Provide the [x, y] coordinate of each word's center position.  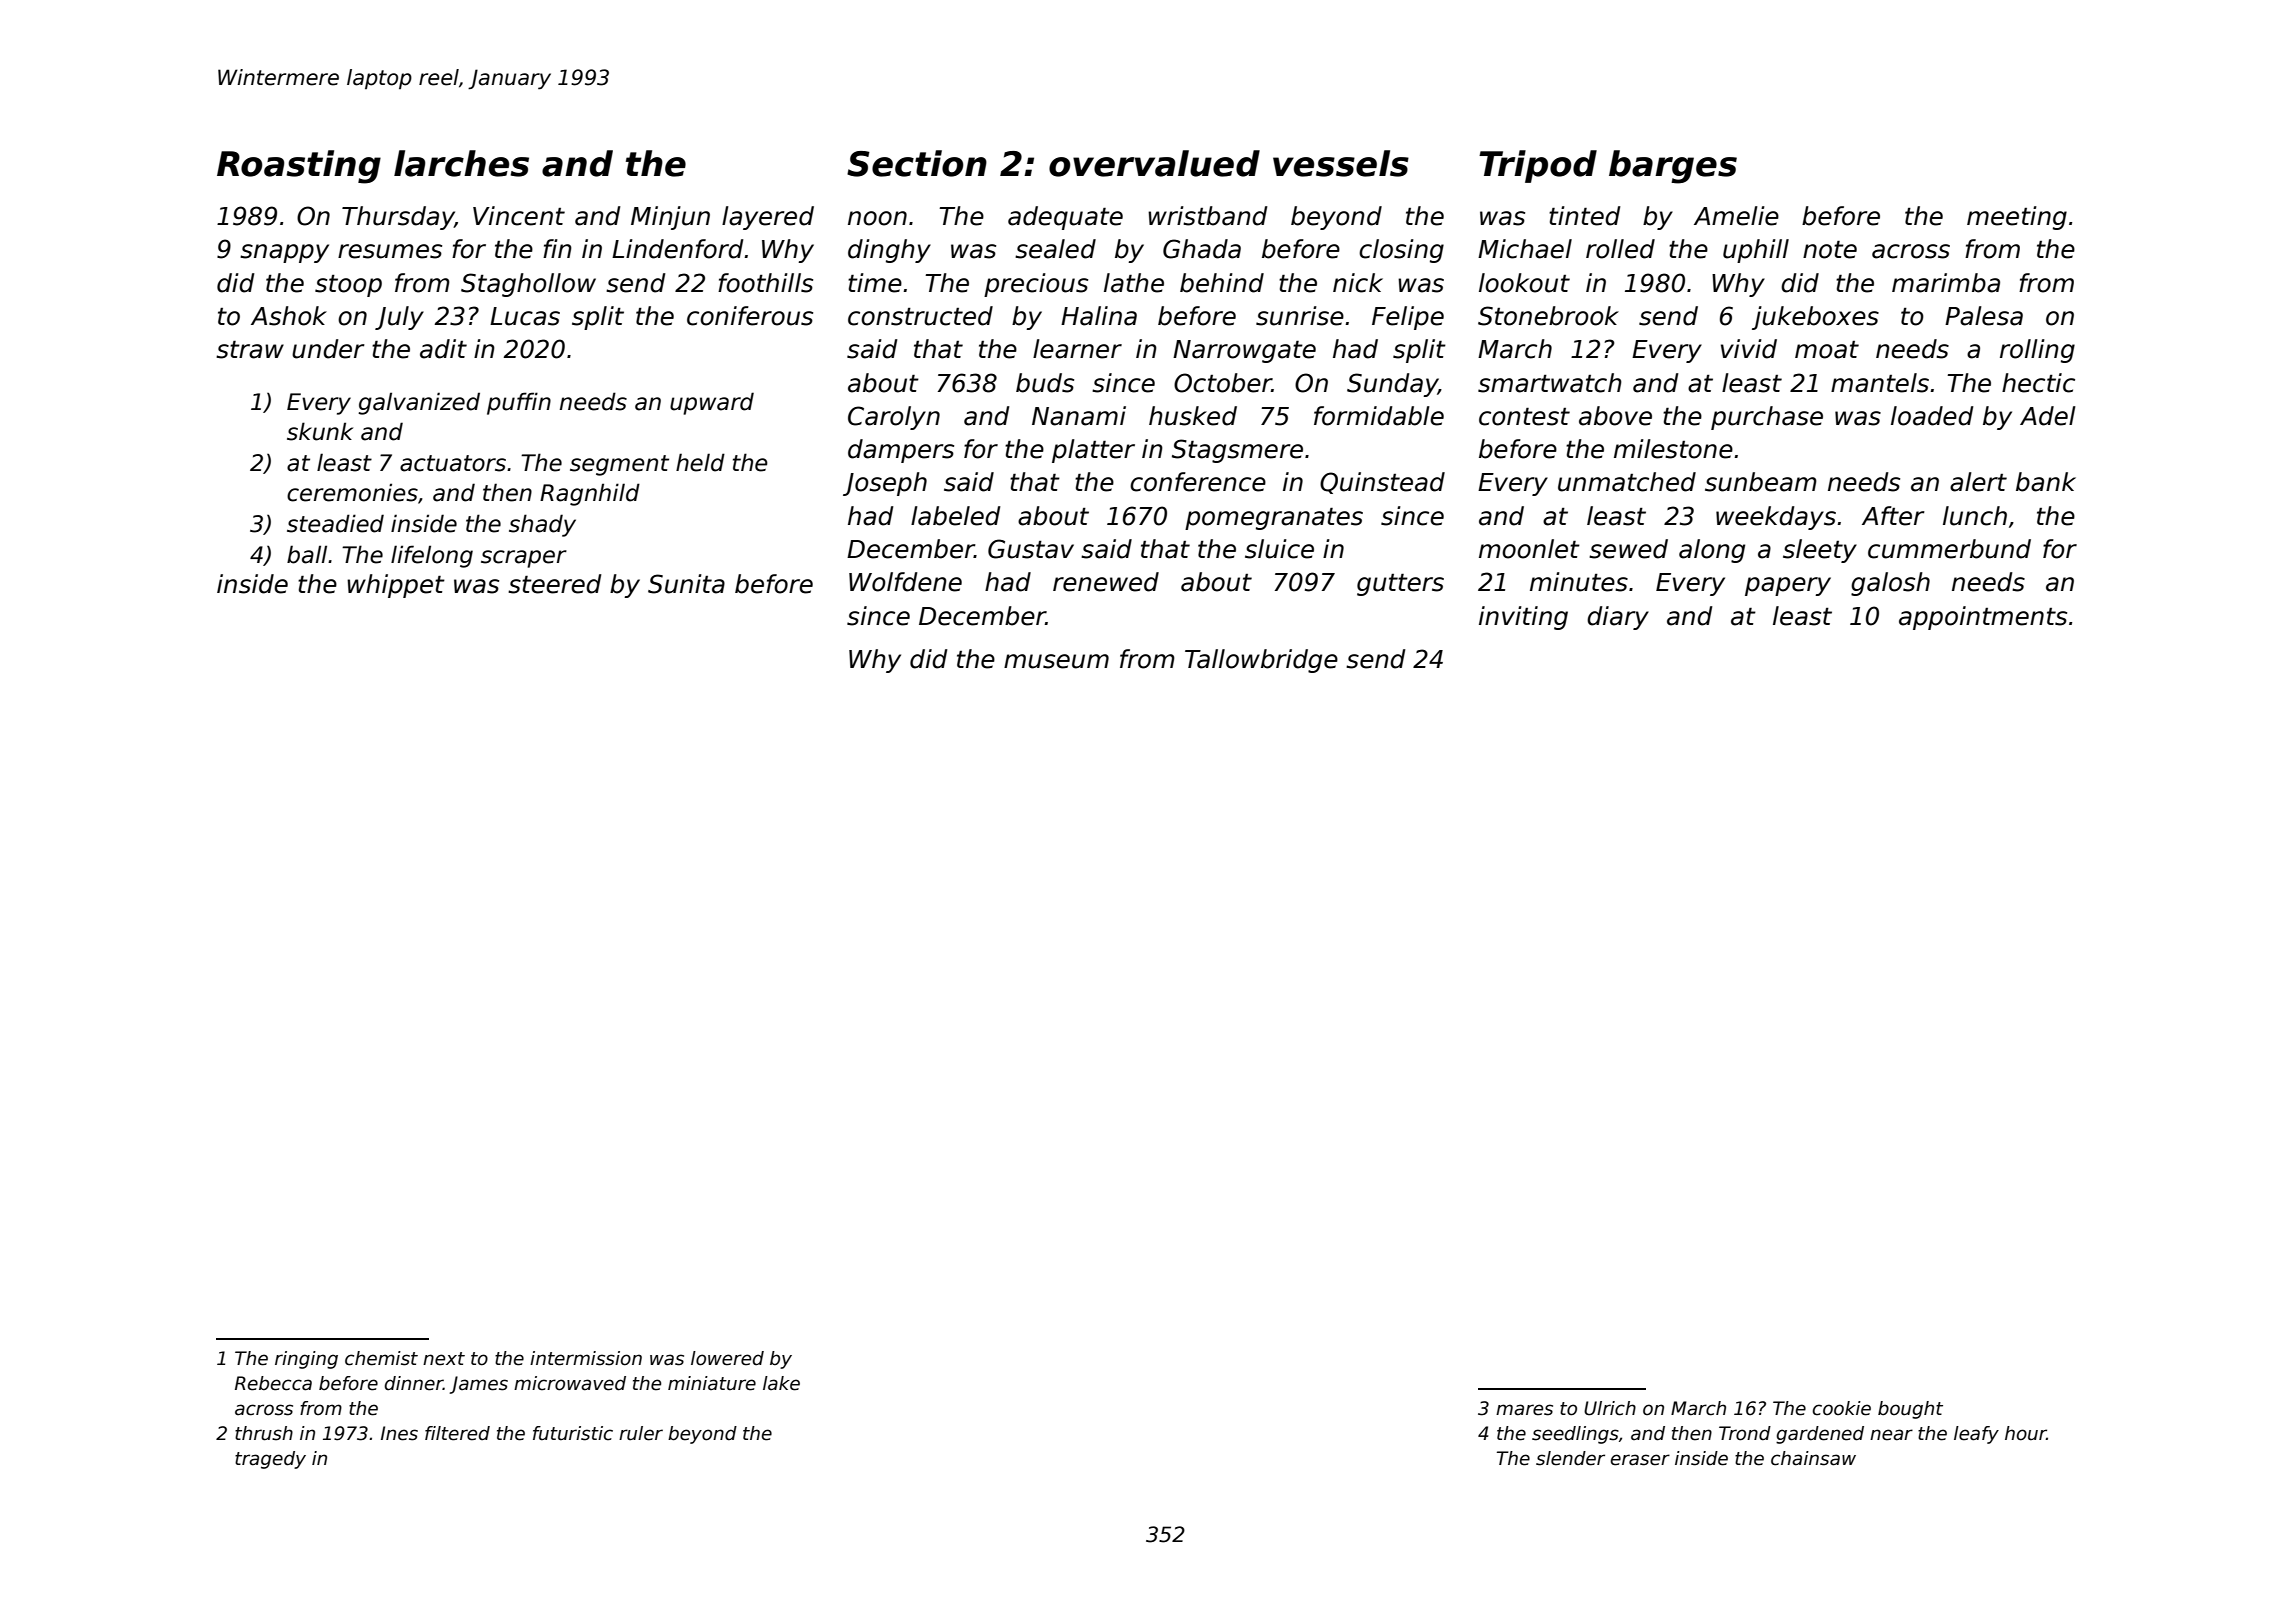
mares [1524, 1410]
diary [1618, 618]
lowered [727, 1358]
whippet [396, 586]
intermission [586, 1358]
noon [877, 218]
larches [461, 163]
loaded [1932, 416]
